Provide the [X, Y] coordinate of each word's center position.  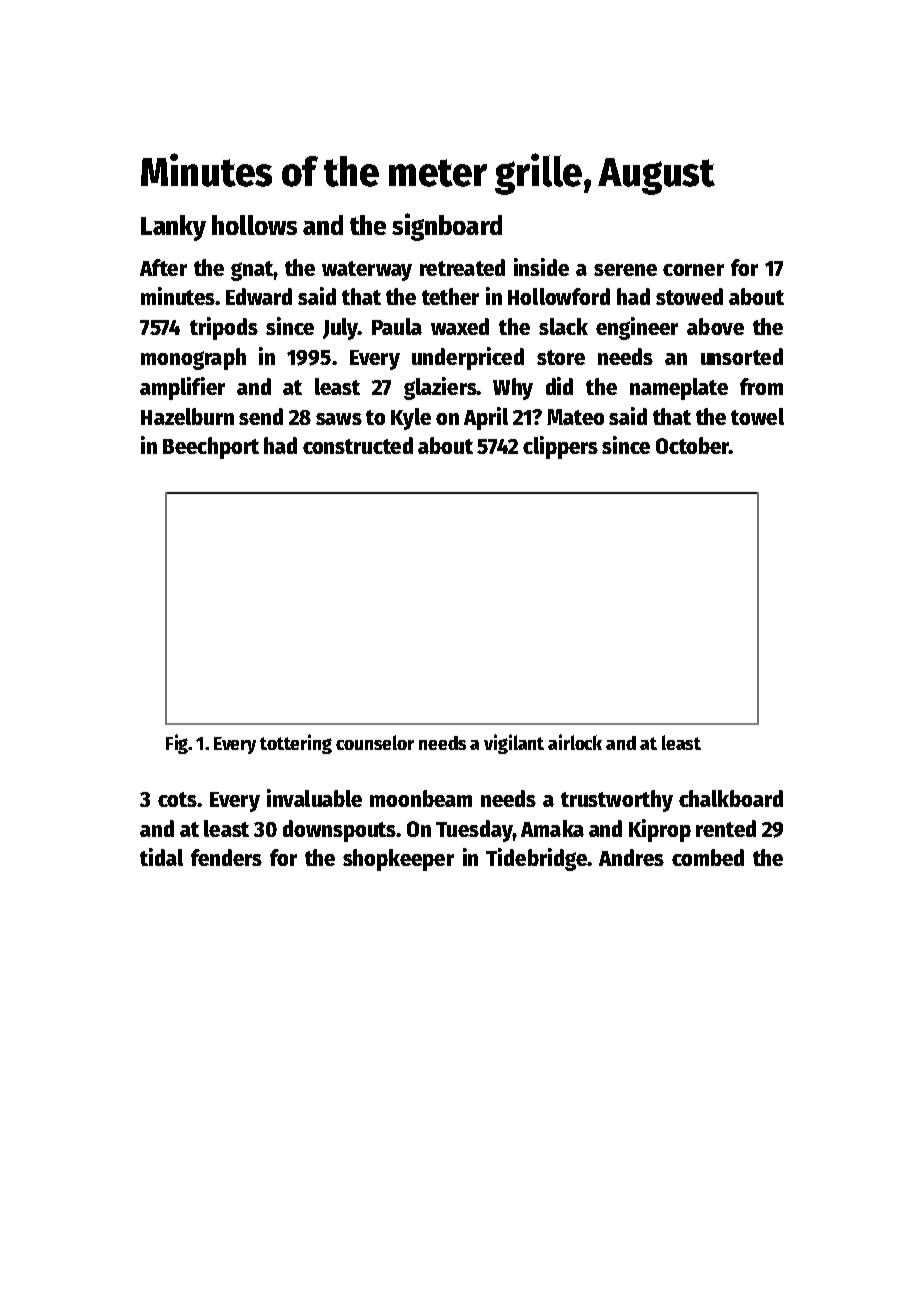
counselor [375, 742]
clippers [560, 447]
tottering [296, 744]
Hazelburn [187, 416]
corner [693, 270]
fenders [226, 857]
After [163, 267]
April [486, 418]
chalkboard [731, 798]
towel [757, 416]
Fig [177, 744]
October [692, 445]
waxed [460, 326]
